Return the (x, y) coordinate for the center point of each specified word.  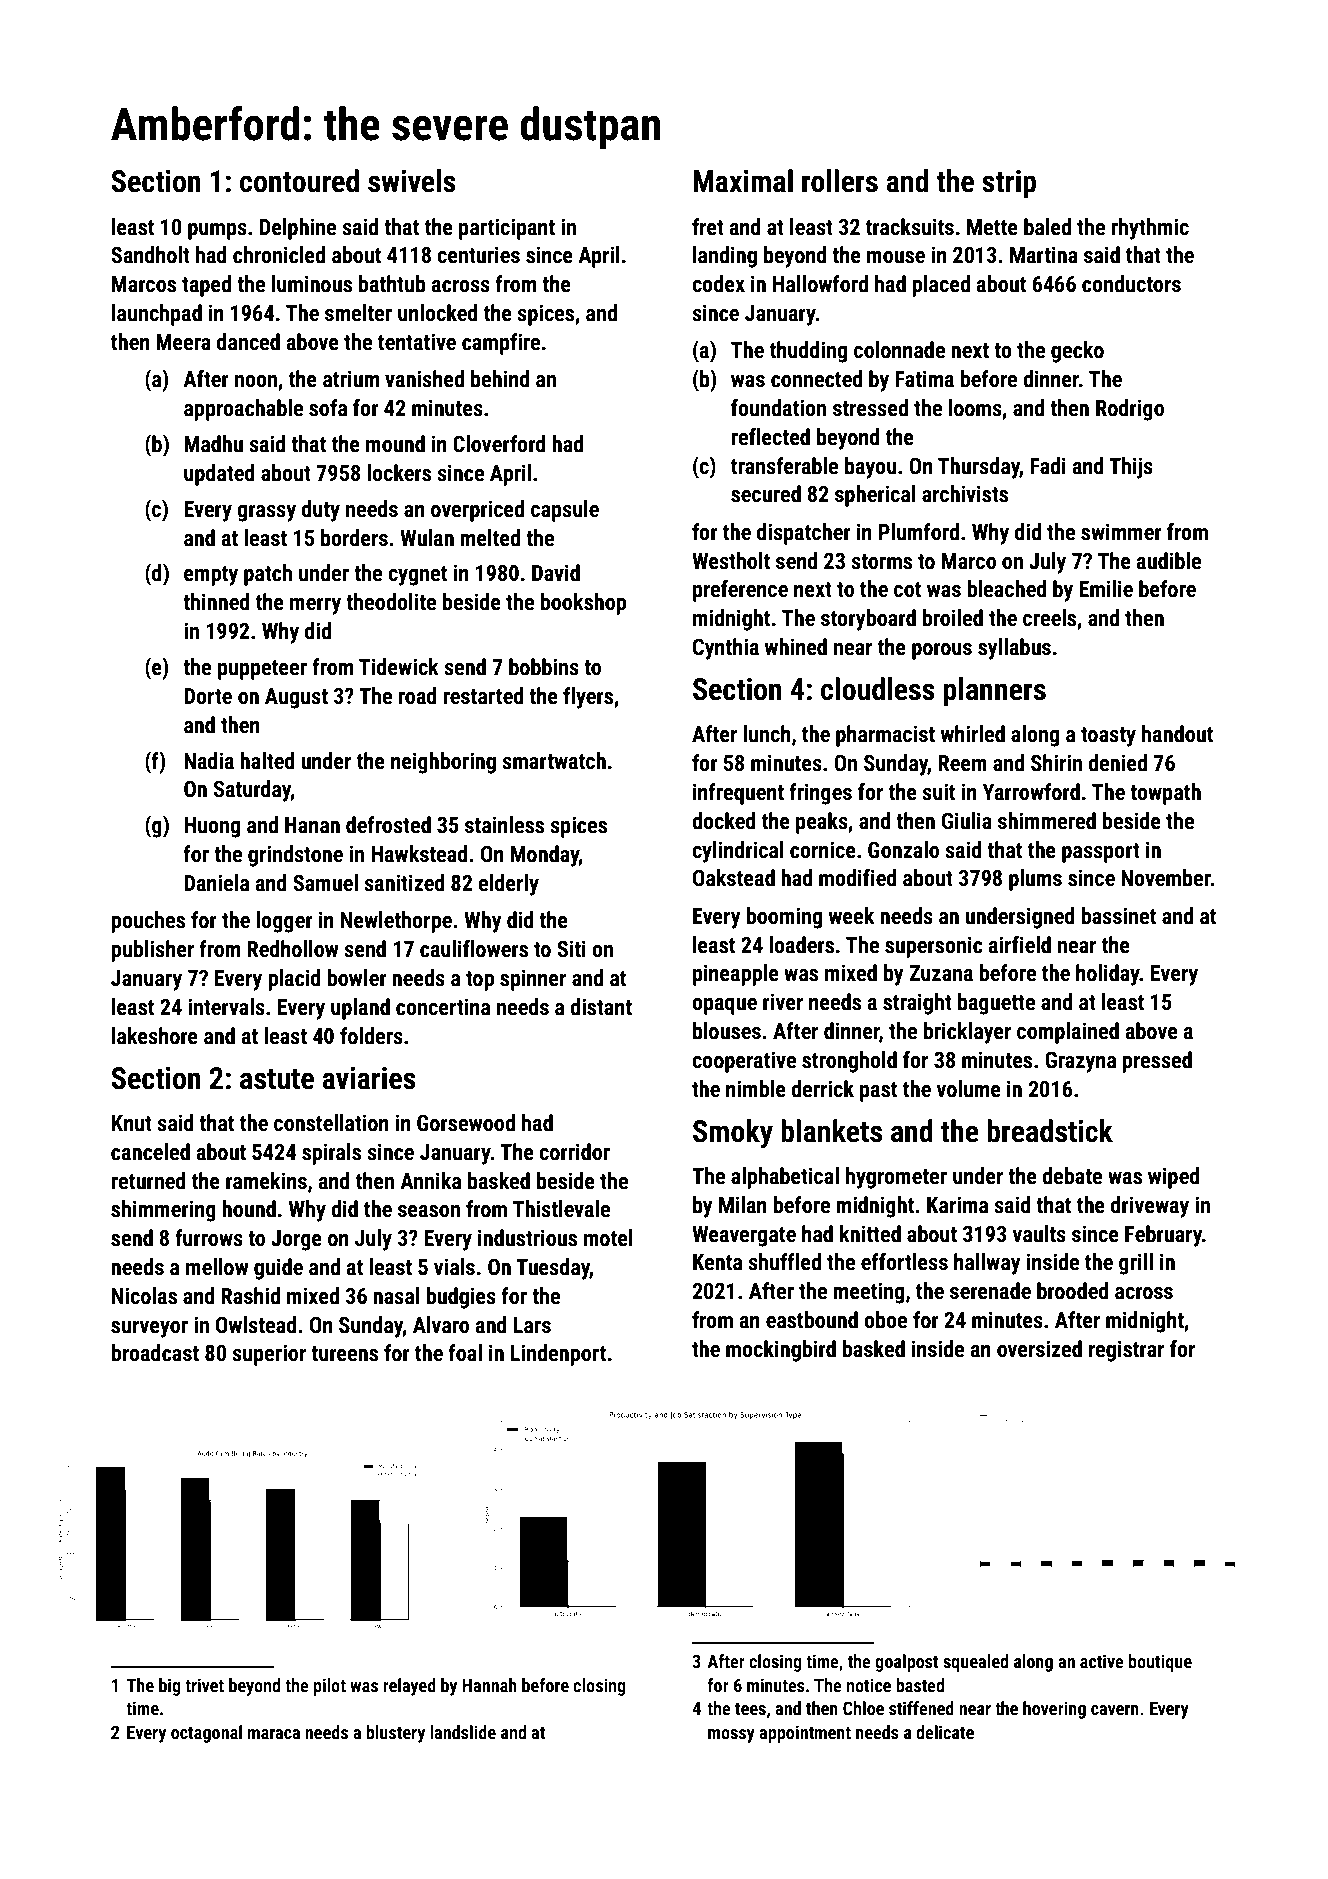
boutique (1160, 1663)
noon (256, 381)
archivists (965, 494)
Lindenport (558, 1355)
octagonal (206, 1734)
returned (148, 1181)
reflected (770, 437)
